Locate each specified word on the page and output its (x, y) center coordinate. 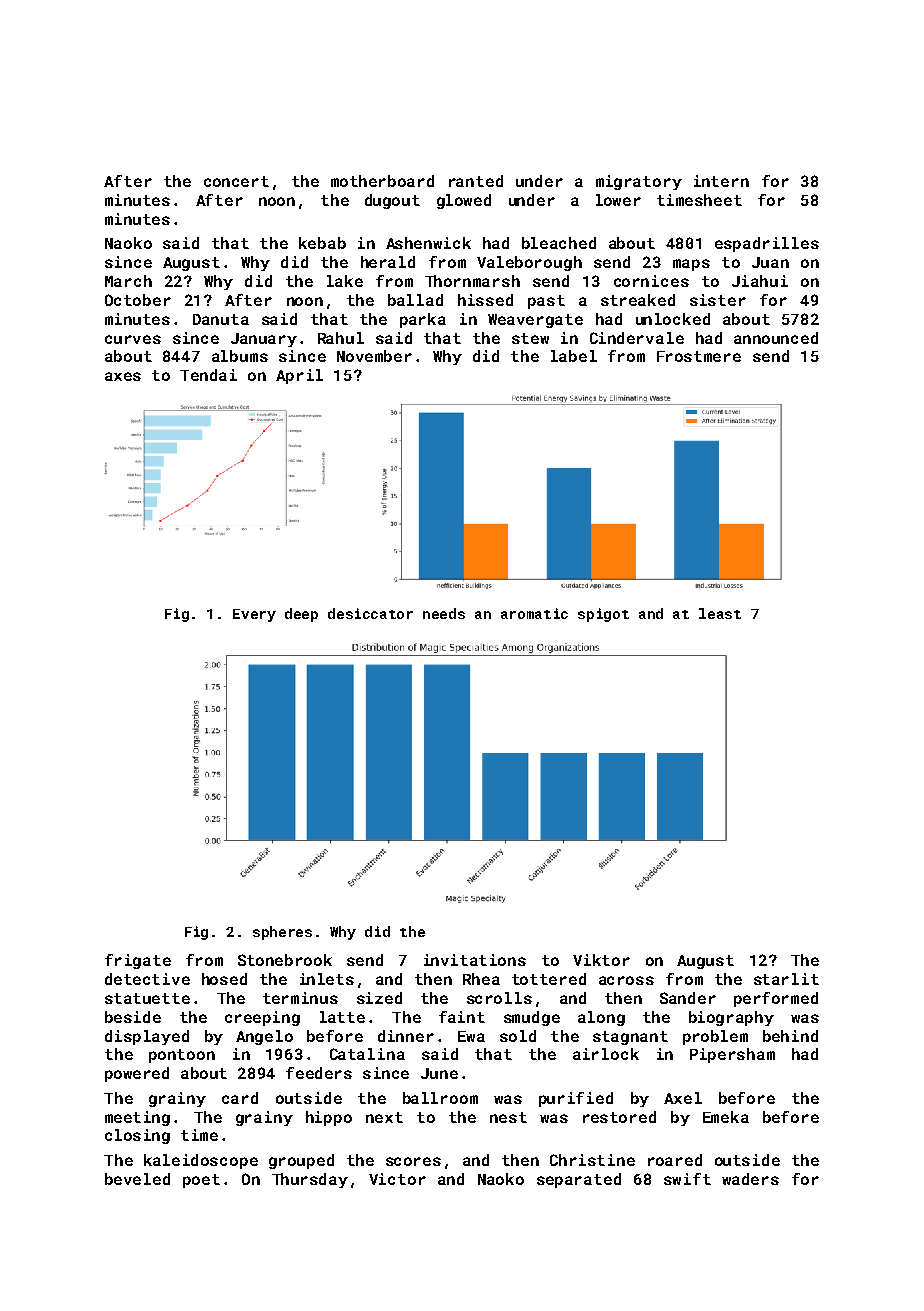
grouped (301, 1161)
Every (254, 615)
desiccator (370, 613)
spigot (603, 615)
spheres (282, 933)
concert (236, 181)
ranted (476, 181)
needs (444, 613)
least (720, 613)
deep (301, 615)
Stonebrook (285, 960)
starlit (786, 979)
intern (721, 181)
